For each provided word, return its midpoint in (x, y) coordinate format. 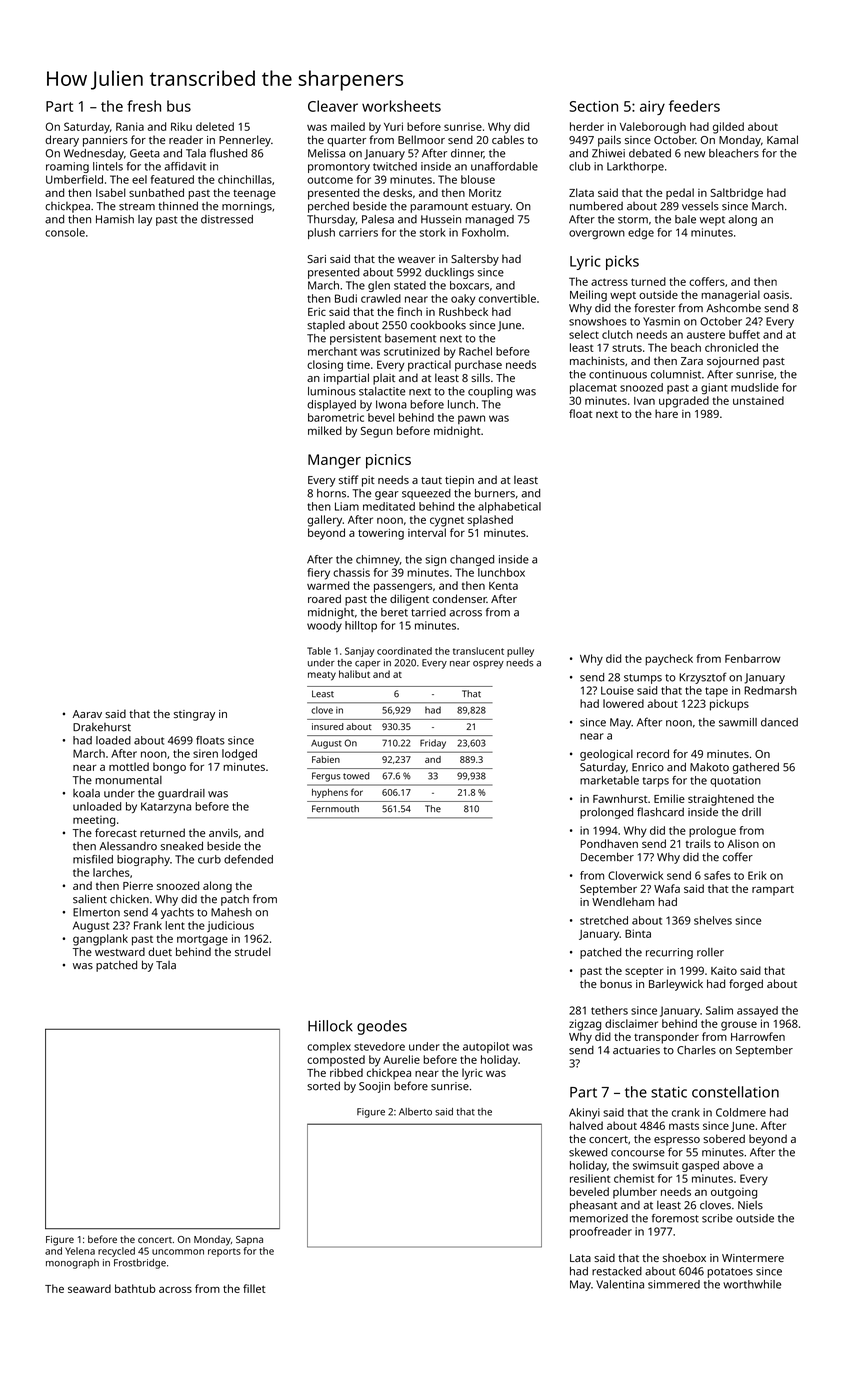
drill (751, 812)
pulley (520, 652)
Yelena (80, 1251)
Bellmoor (421, 139)
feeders (694, 106)
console (65, 232)
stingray (194, 715)
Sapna (249, 1241)
